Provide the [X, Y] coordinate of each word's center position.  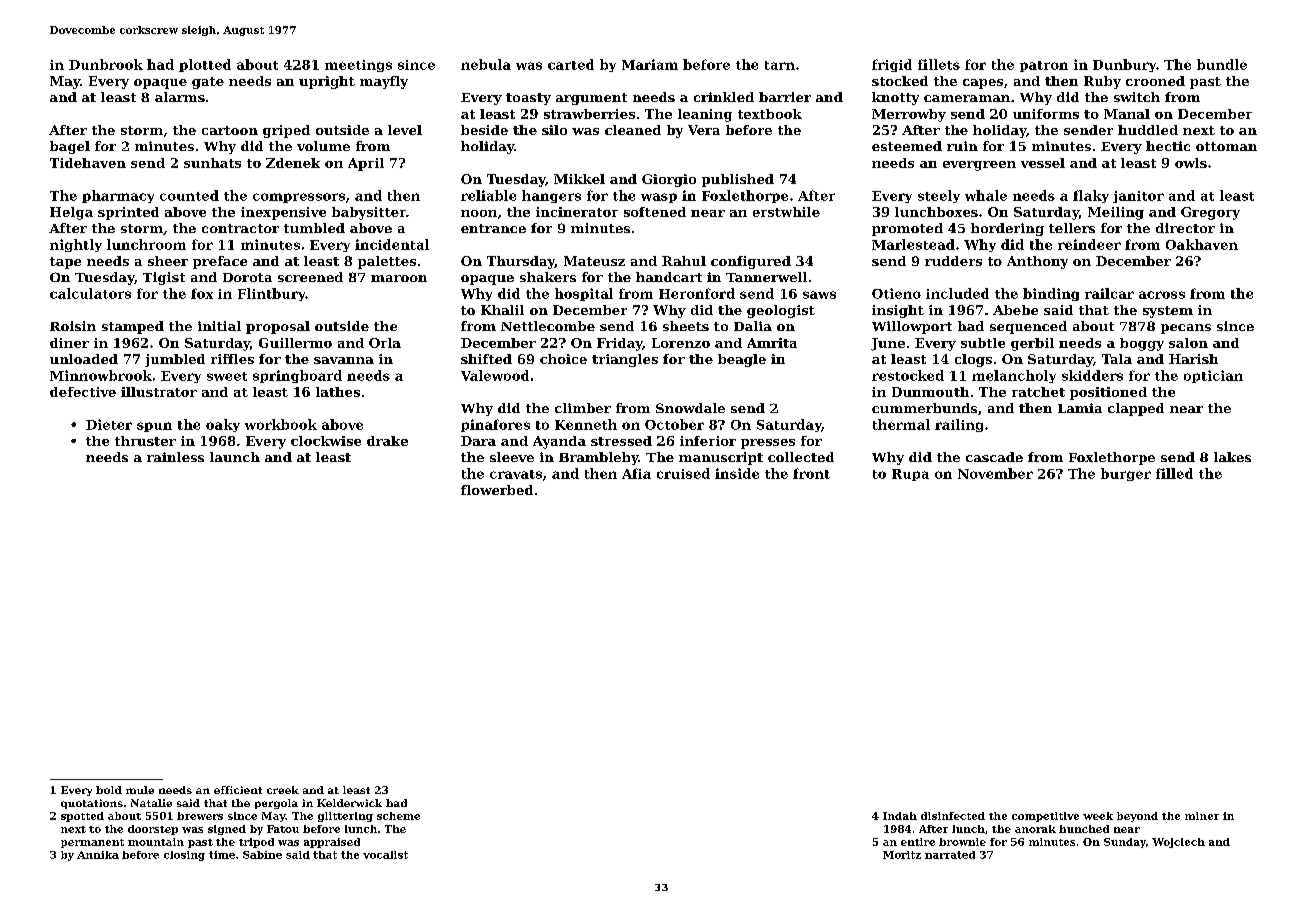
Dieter [109, 424]
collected [801, 457]
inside [737, 473]
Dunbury [1124, 65]
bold [109, 790]
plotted [205, 65]
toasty [528, 99]
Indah [900, 816]
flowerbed [497, 490]
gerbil [1032, 344]
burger [1126, 474]
